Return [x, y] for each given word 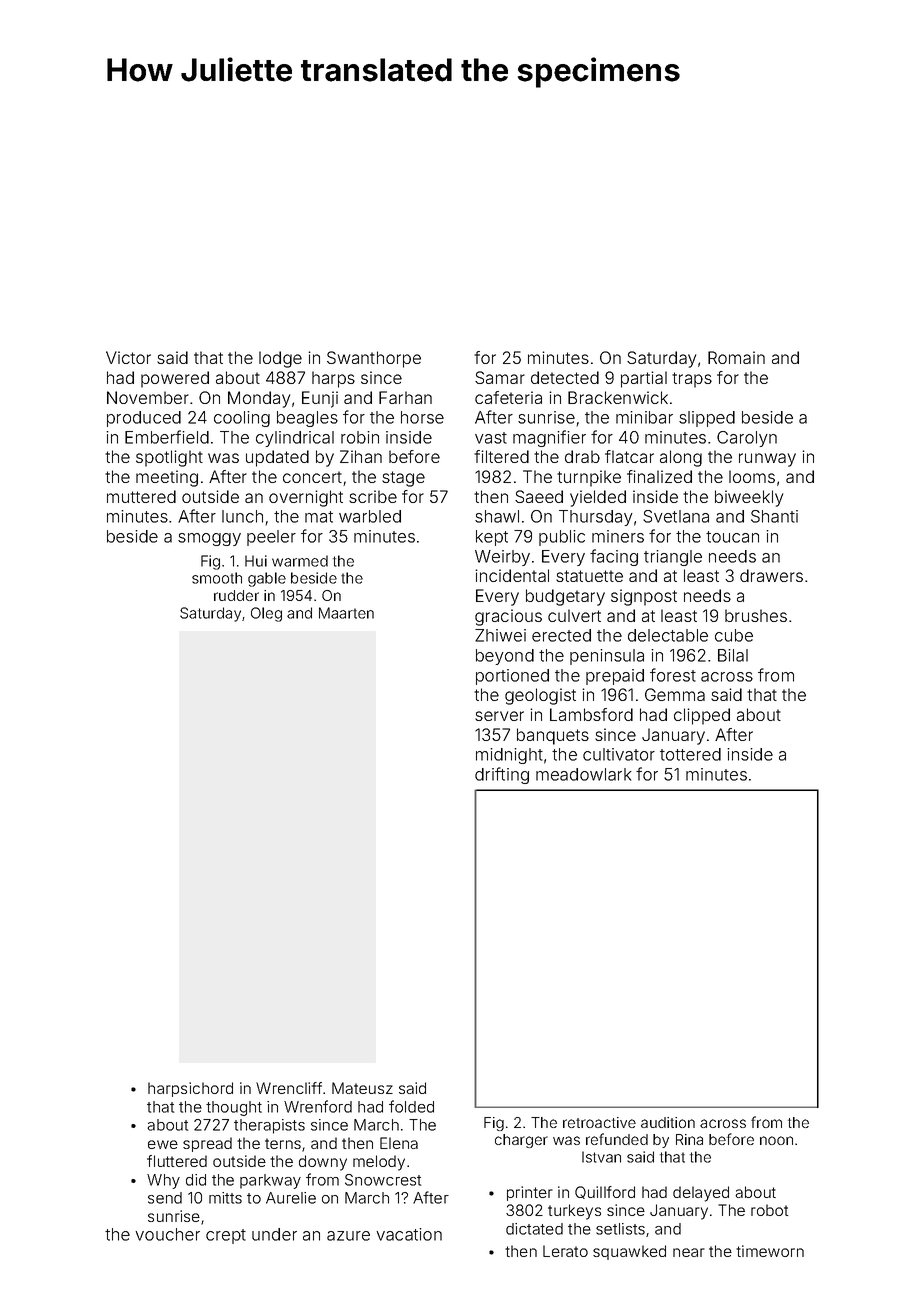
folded [411, 1106]
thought [234, 1108]
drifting [502, 775]
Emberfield [167, 437]
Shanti [774, 516]
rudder [236, 595]
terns [283, 1143]
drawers [771, 575]
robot [769, 1210]
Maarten [346, 613]
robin [360, 437]
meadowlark [583, 774]
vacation [409, 1234]
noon [776, 1140]
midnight [509, 756]
